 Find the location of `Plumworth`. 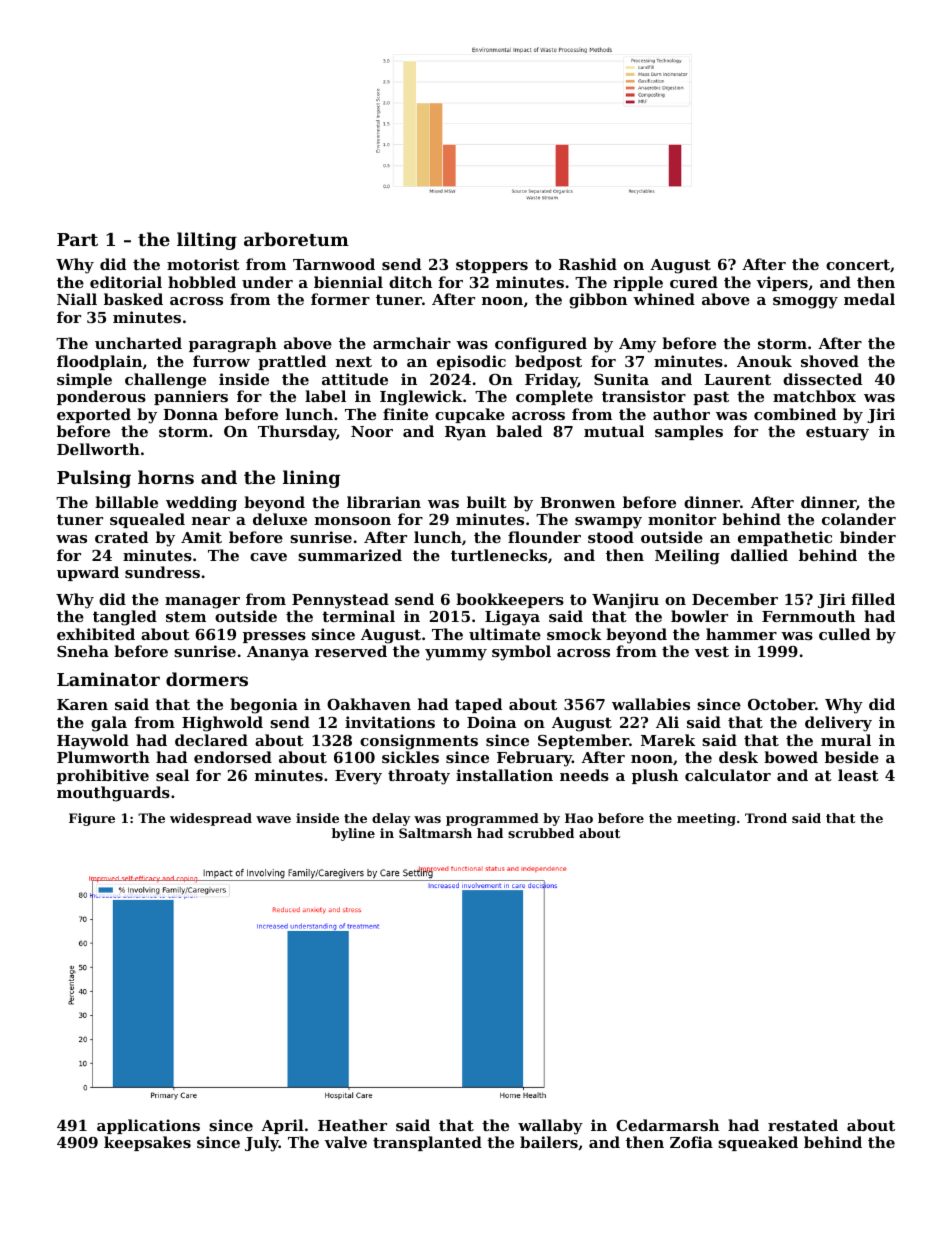

Plumworth is located at coordinates (103, 757).
